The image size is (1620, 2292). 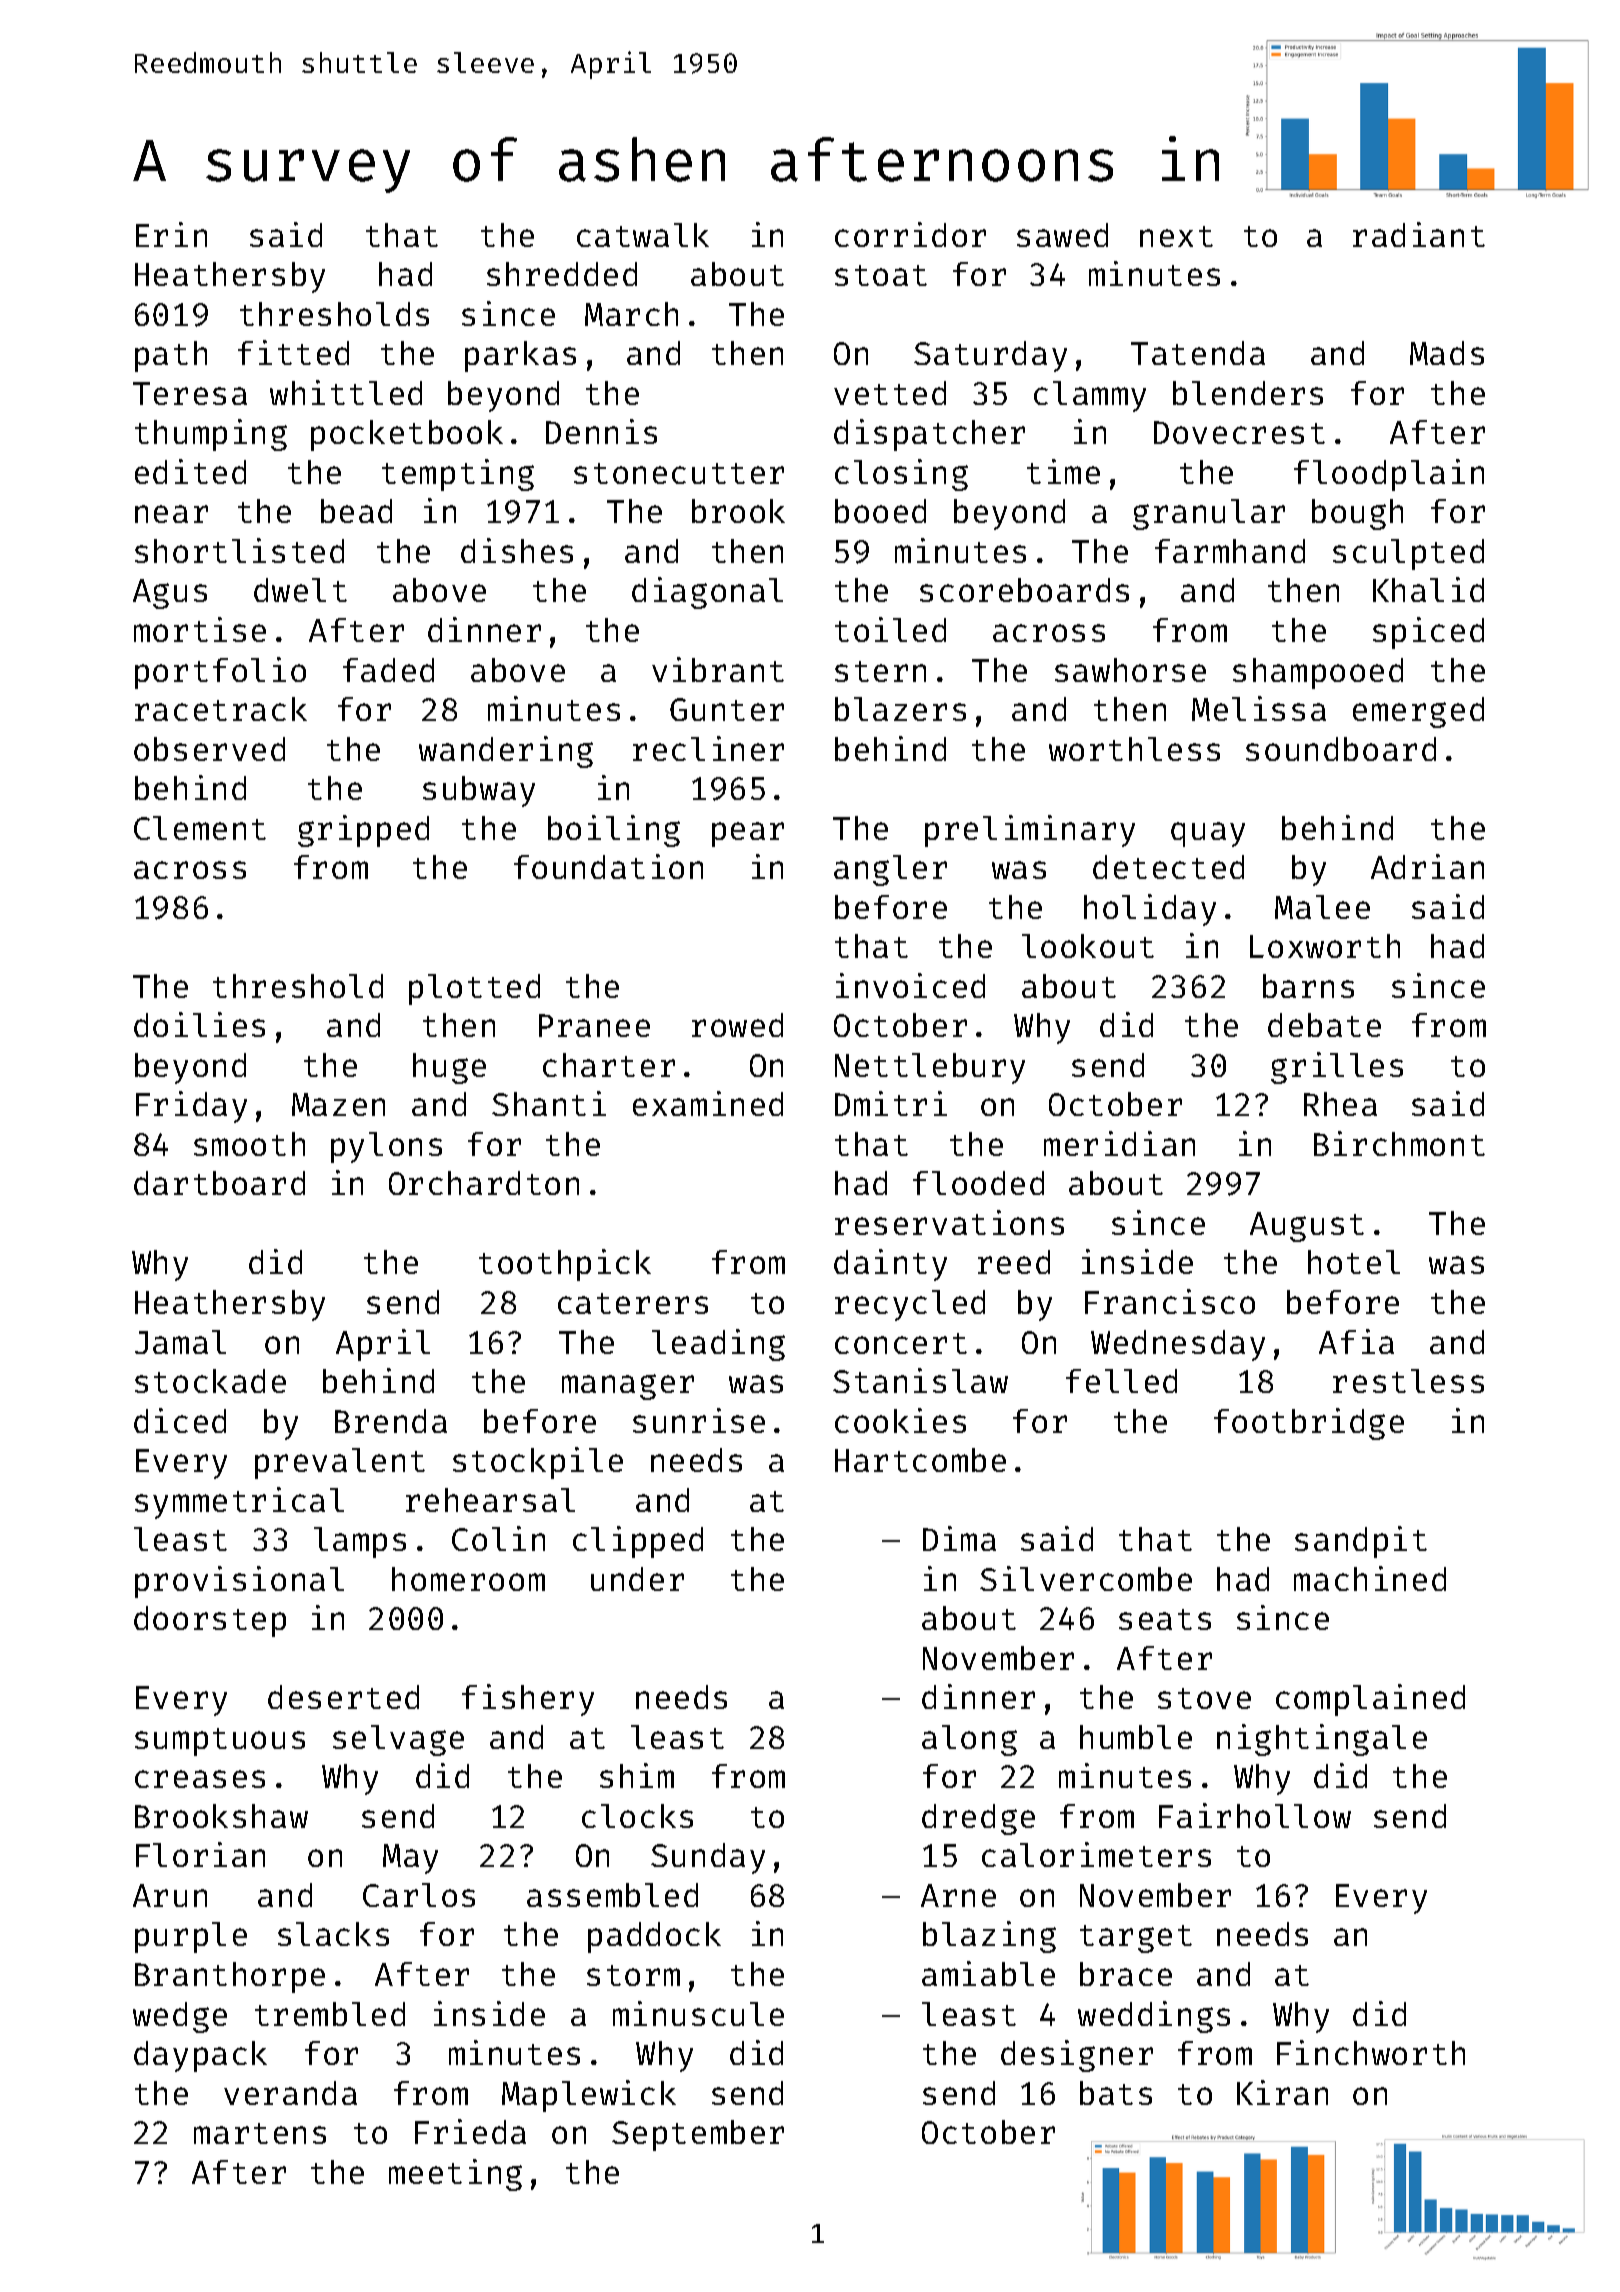 I want to click on worthless, so click(x=1134, y=749).
